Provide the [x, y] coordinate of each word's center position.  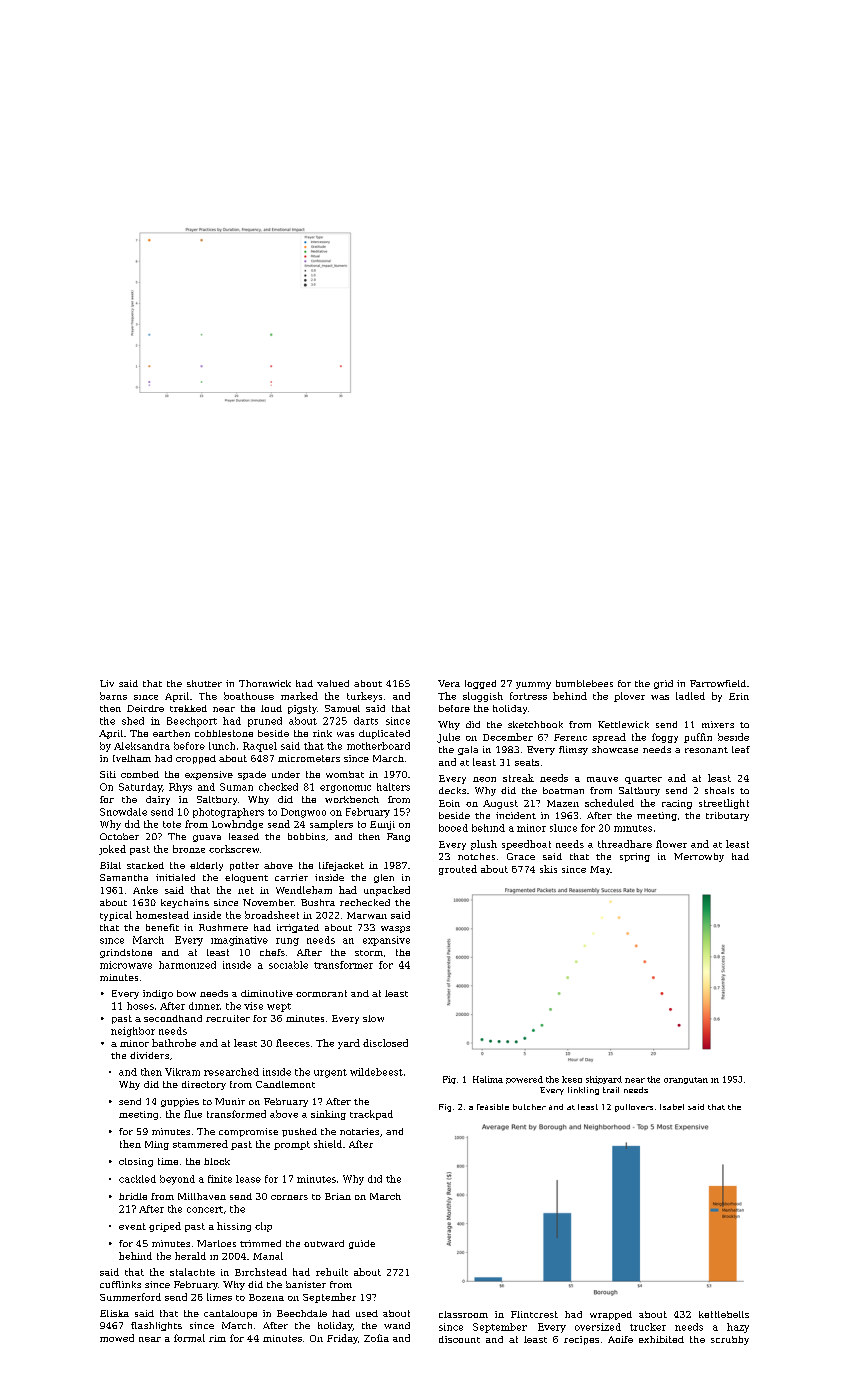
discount [459, 1339]
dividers [149, 1055]
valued [333, 683]
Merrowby [699, 857]
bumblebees [584, 683]
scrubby [730, 1340]
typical [116, 916]
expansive [386, 941]
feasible [493, 1107]
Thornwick [265, 683]
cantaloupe [230, 1314]
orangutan [686, 1080]
